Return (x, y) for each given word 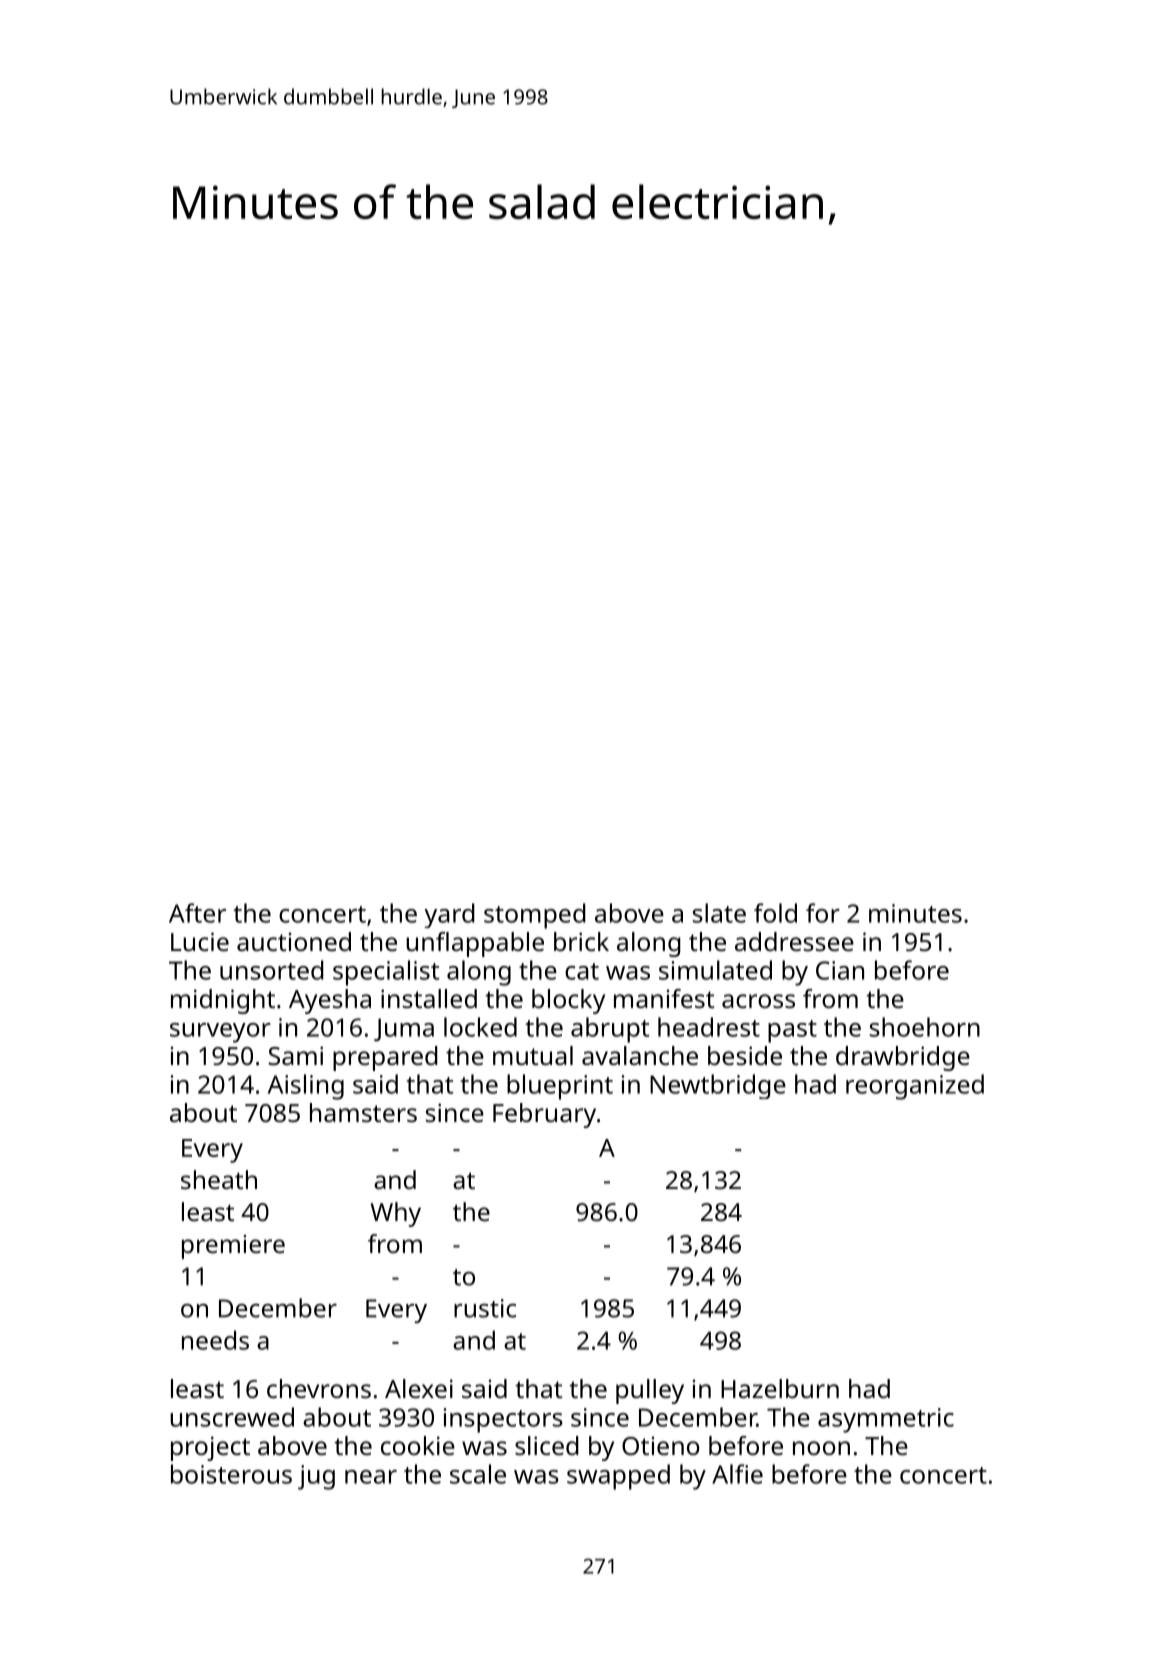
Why (396, 1214)
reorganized (915, 1087)
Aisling (306, 1087)
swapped (618, 1477)
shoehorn (925, 1027)
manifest (664, 998)
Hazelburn (780, 1388)
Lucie (200, 941)
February (544, 1115)
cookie (418, 1445)
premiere (233, 1247)
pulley (650, 1391)
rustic (485, 1308)
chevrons (319, 1388)
